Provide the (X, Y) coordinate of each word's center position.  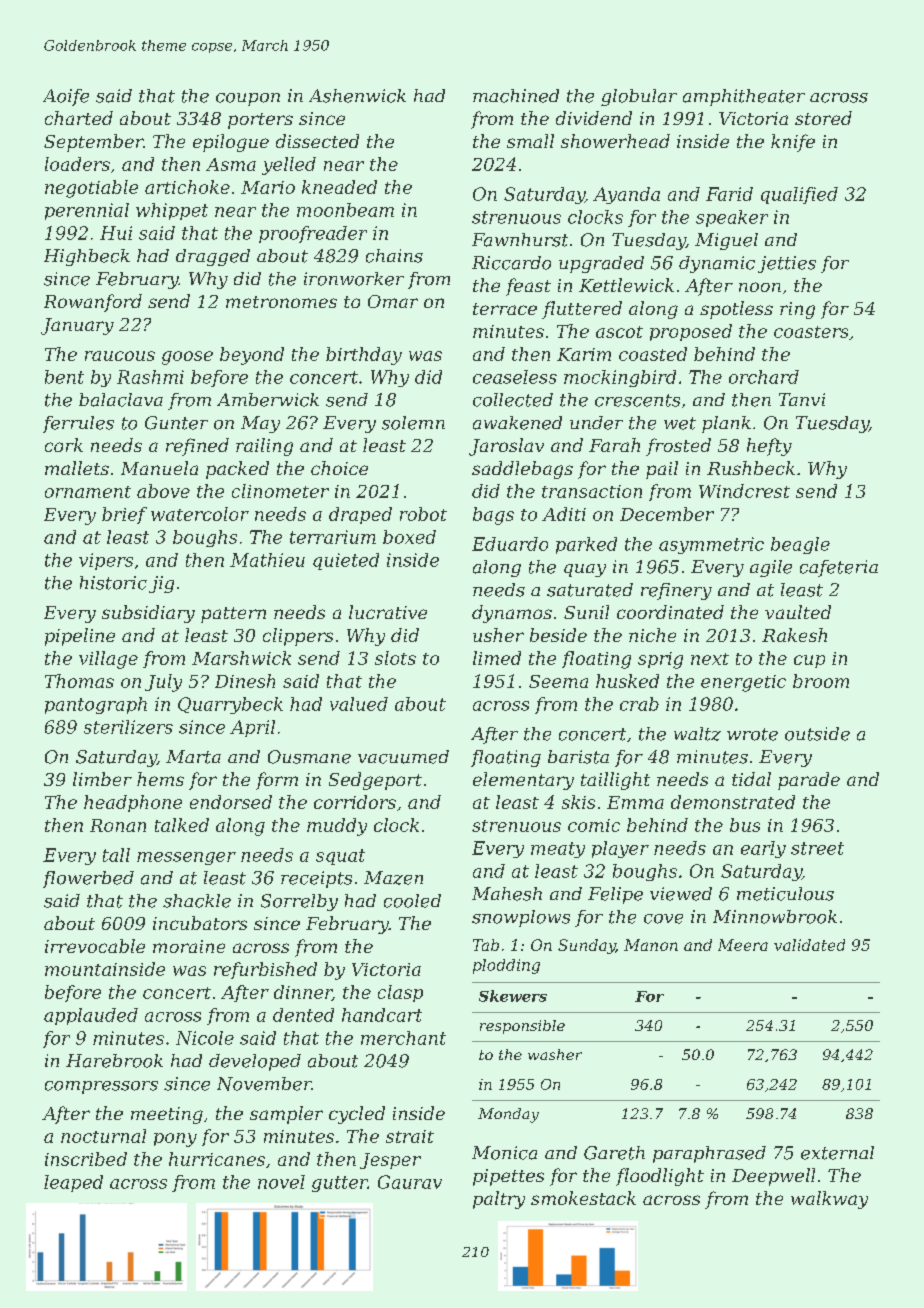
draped (360, 515)
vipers (106, 561)
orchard (764, 377)
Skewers (513, 996)
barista (578, 757)
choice (339, 468)
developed (255, 1062)
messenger (186, 858)
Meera (743, 945)
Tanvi (802, 399)
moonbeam (345, 210)
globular (639, 97)
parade (809, 781)
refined (197, 447)
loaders (77, 164)
